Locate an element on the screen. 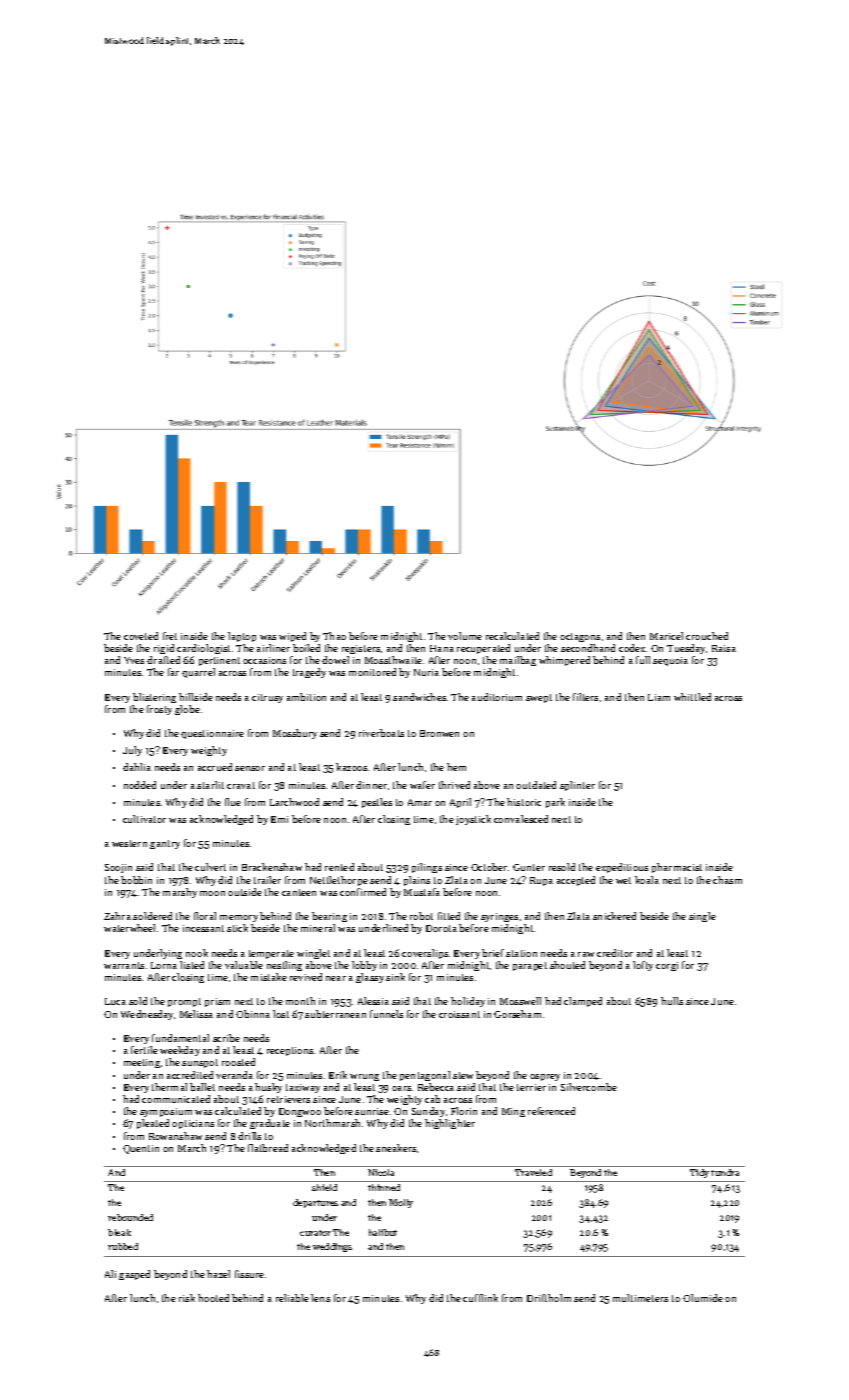 This screenshot has width=849, height=1400. flatbread is located at coordinates (268, 1148).
